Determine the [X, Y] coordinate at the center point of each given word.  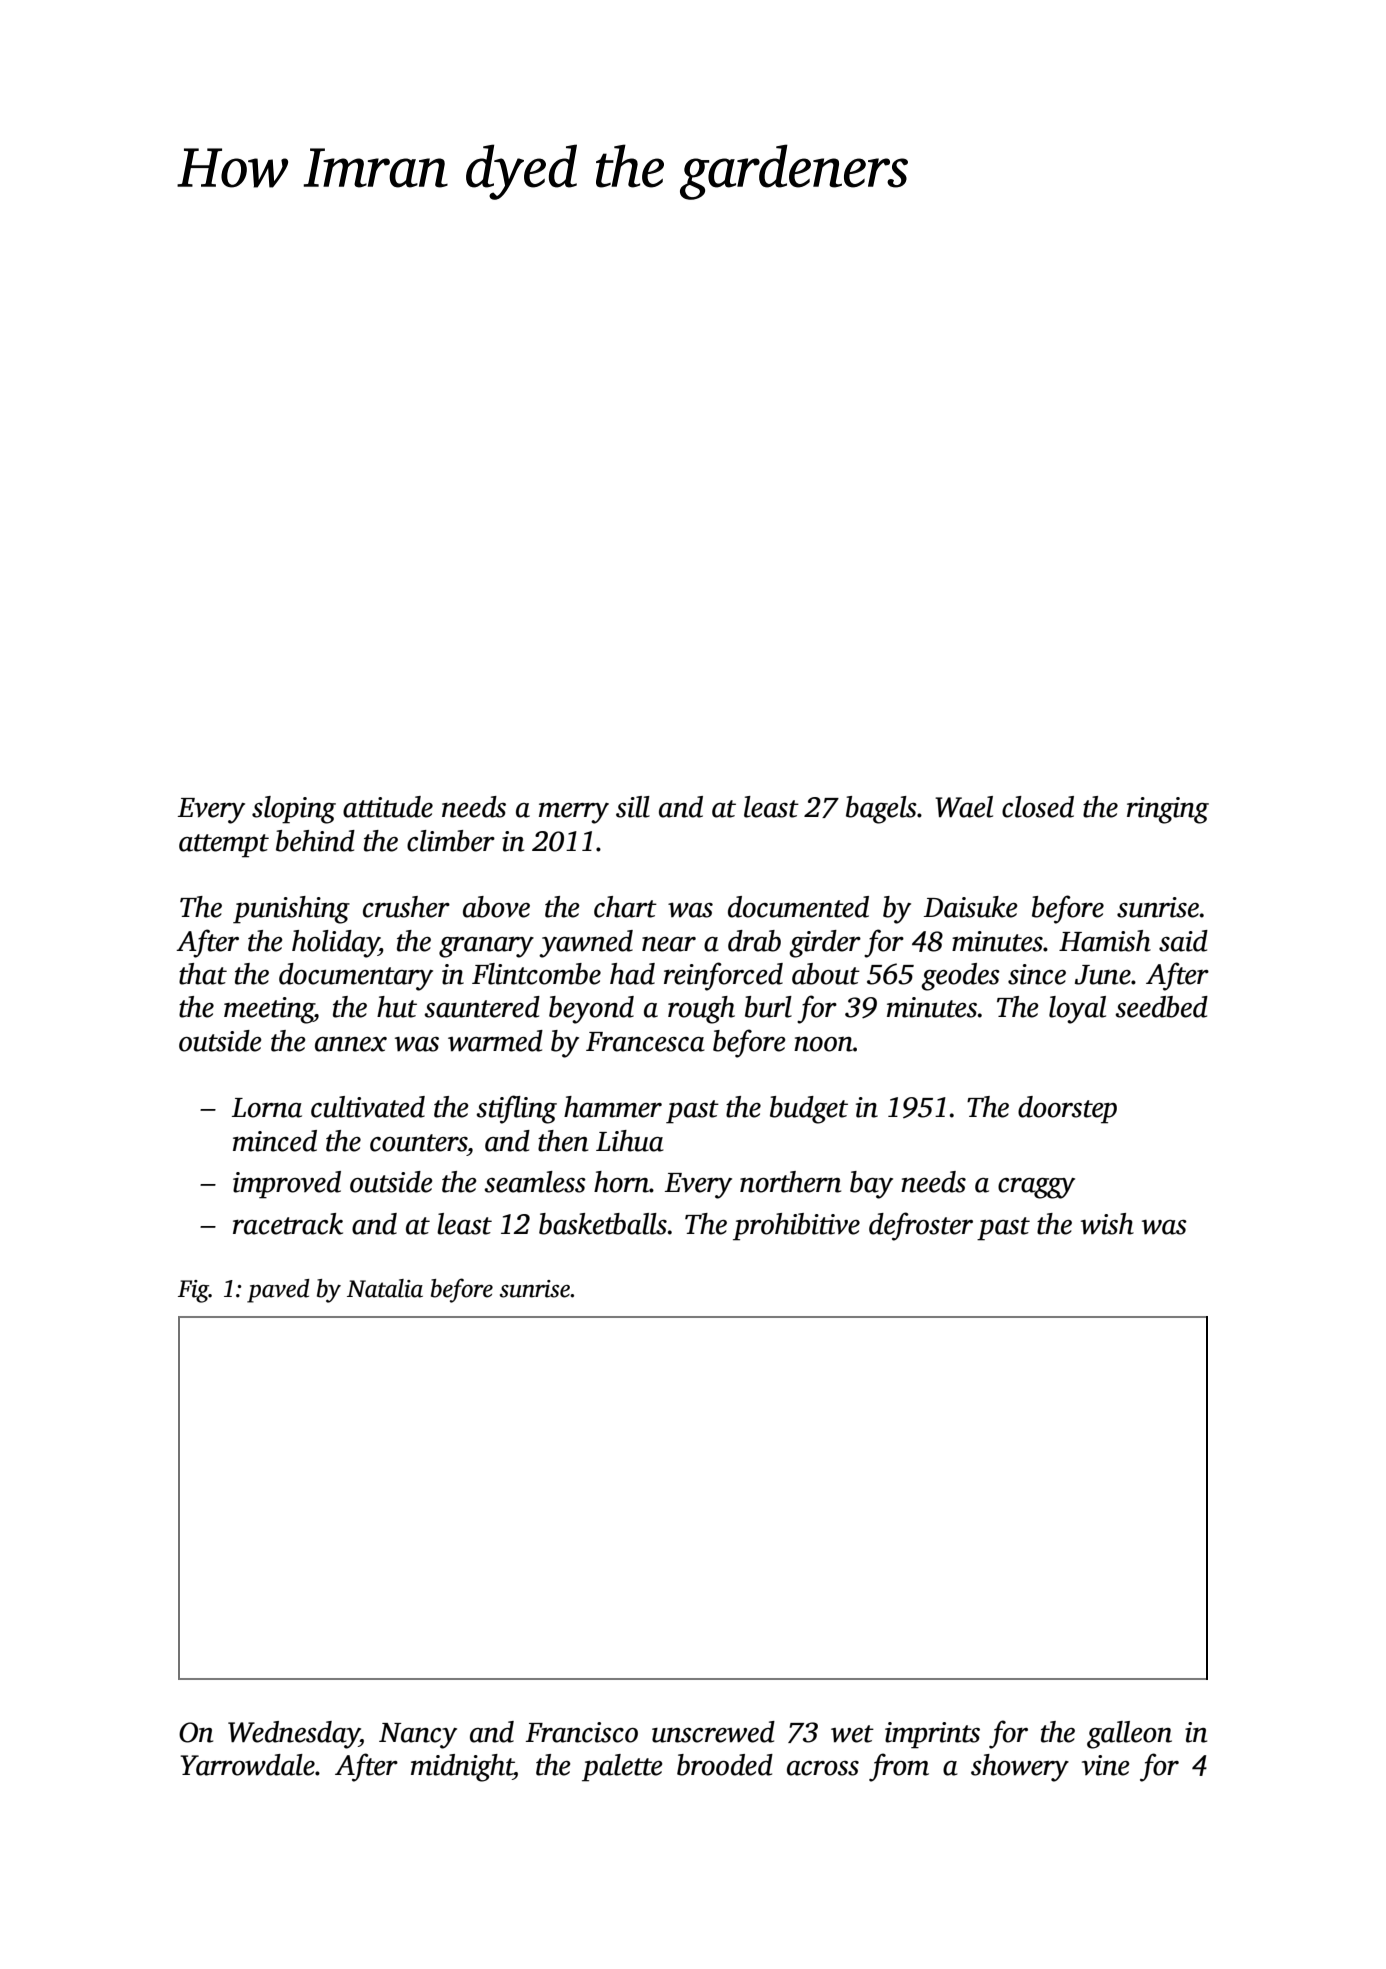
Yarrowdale [247, 1765]
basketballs [603, 1224]
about [826, 974]
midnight [462, 1768]
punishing [291, 910]
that [203, 974]
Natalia [385, 1288]
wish [1107, 1224]
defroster [921, 1226]
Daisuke [971, 907]
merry [574, 813]
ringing [1168, 810]
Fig [193, 1291]
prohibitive [796, 1227]
